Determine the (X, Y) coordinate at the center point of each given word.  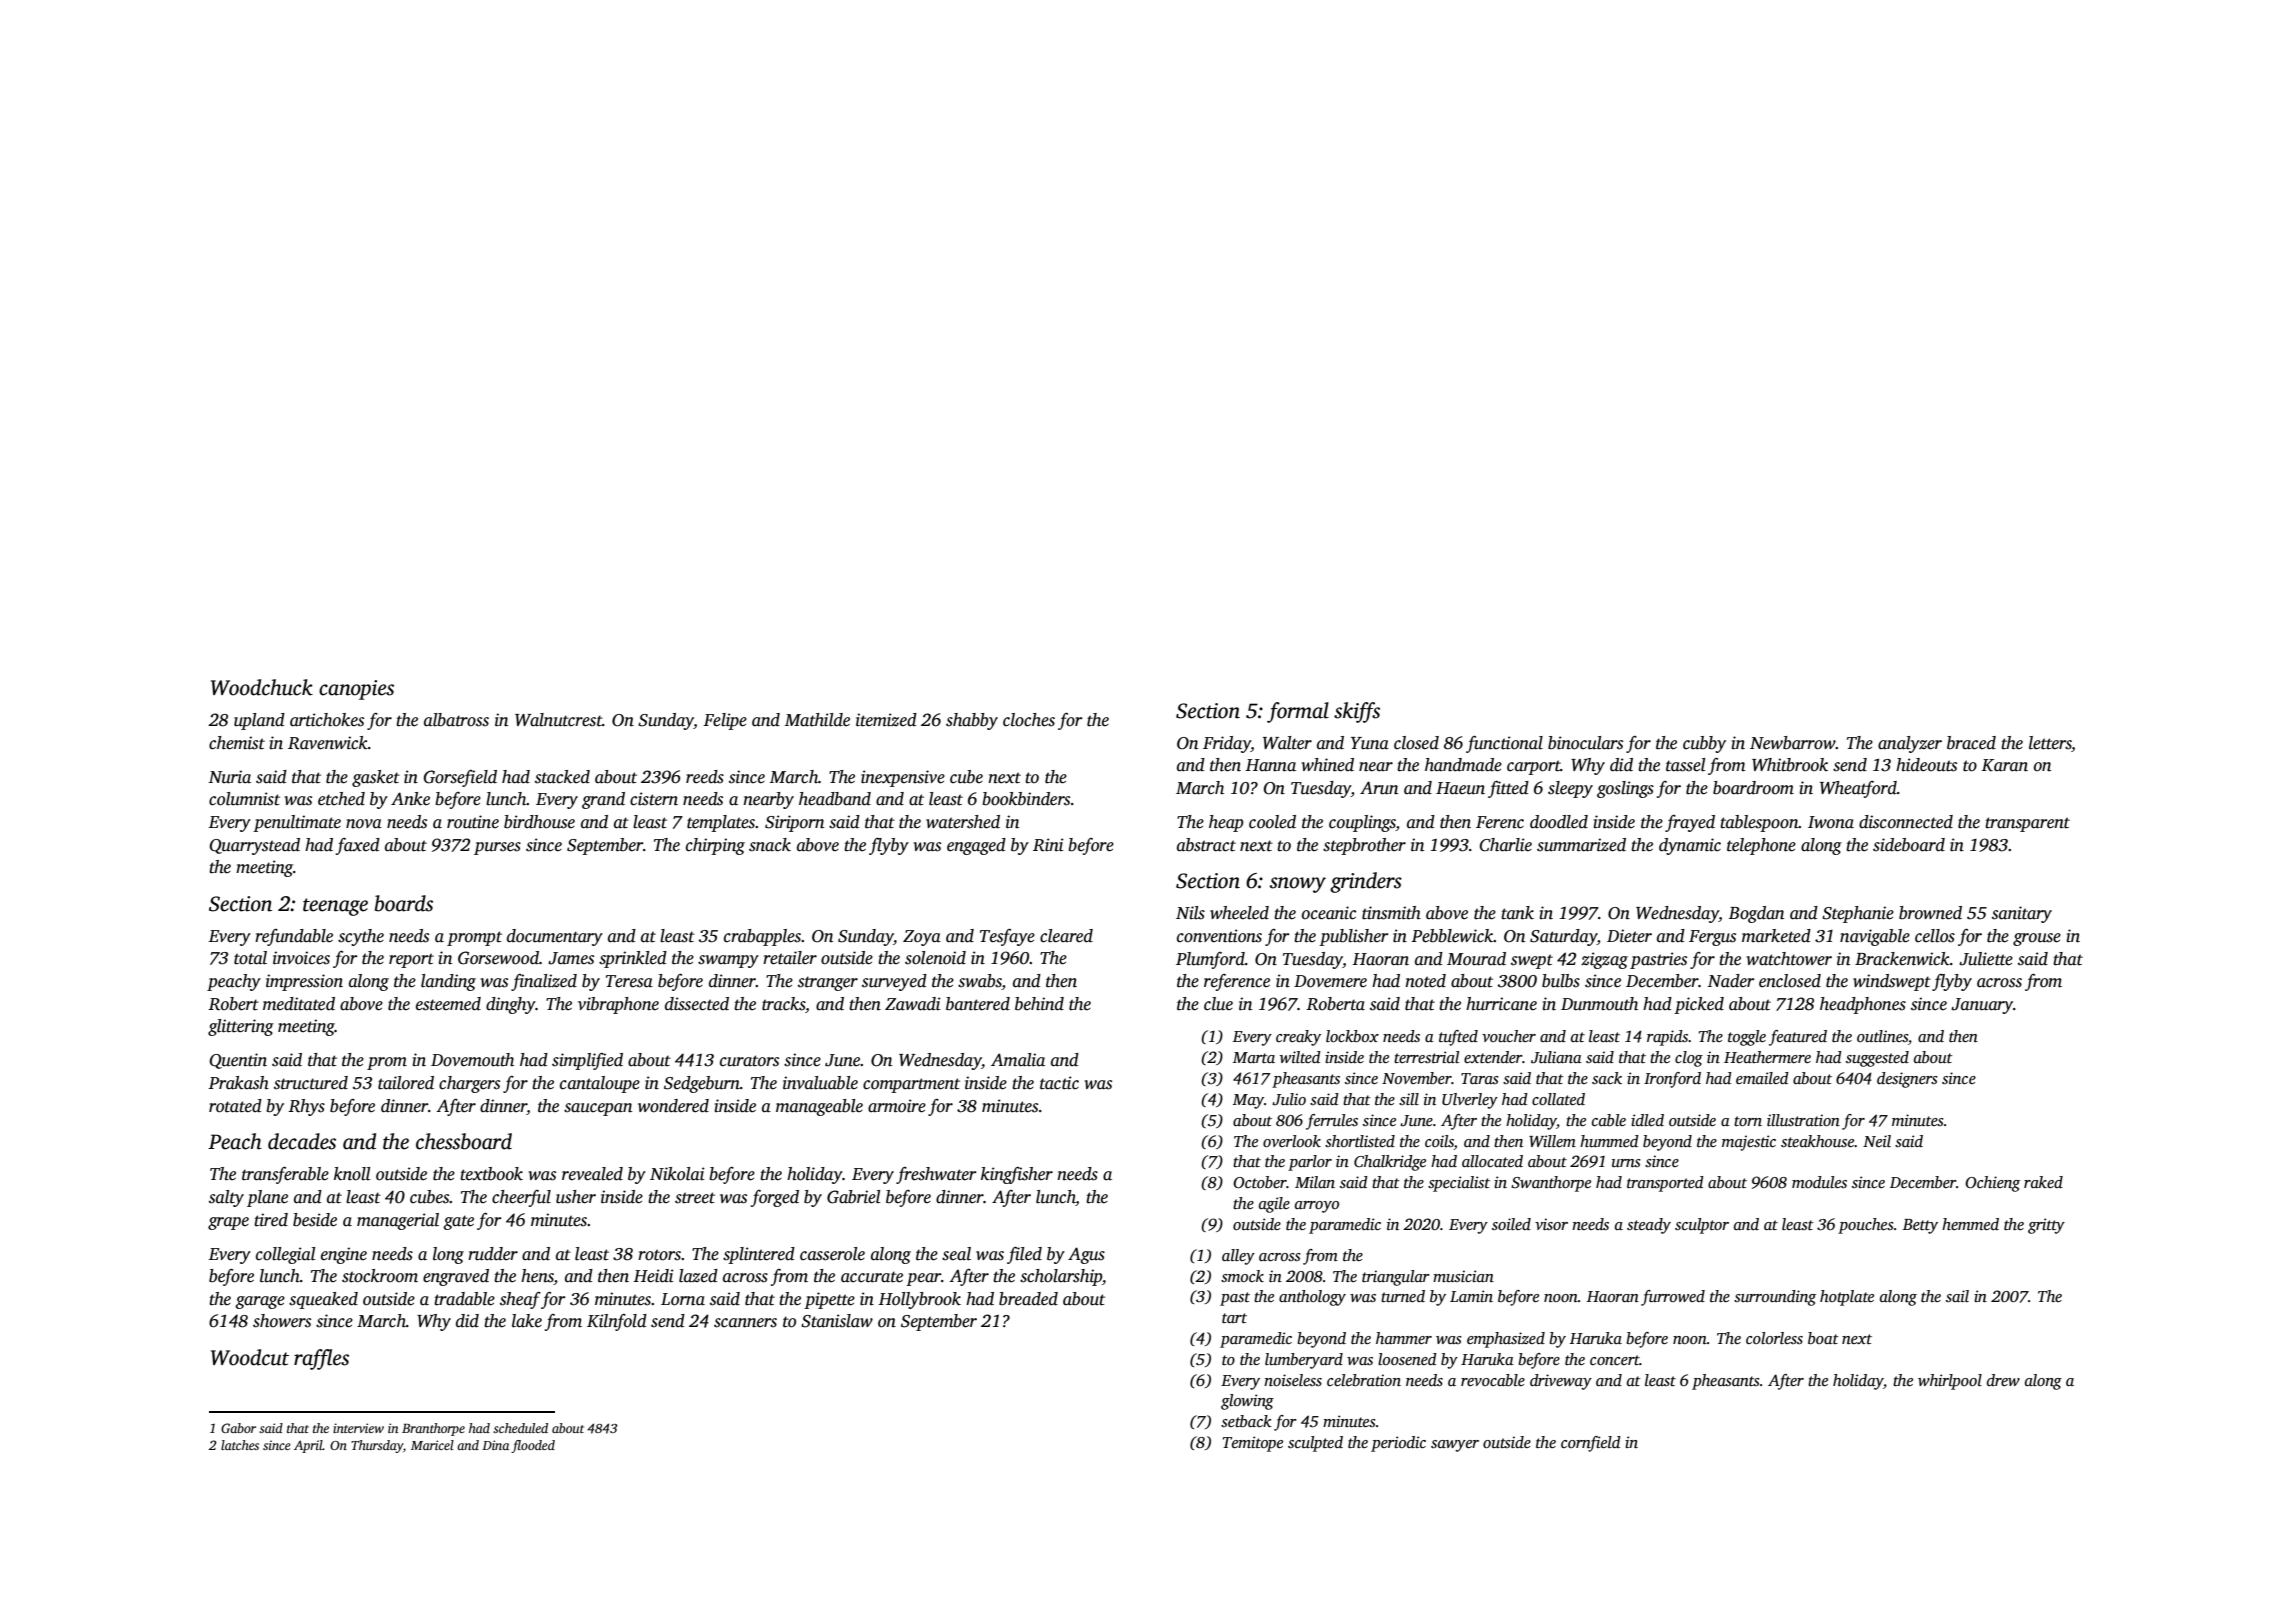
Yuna (1370, 743)
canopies (356, 690)
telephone (1761, 846)
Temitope (1253, 1444)
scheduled (520, 1428)
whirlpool (1950, 1382)
